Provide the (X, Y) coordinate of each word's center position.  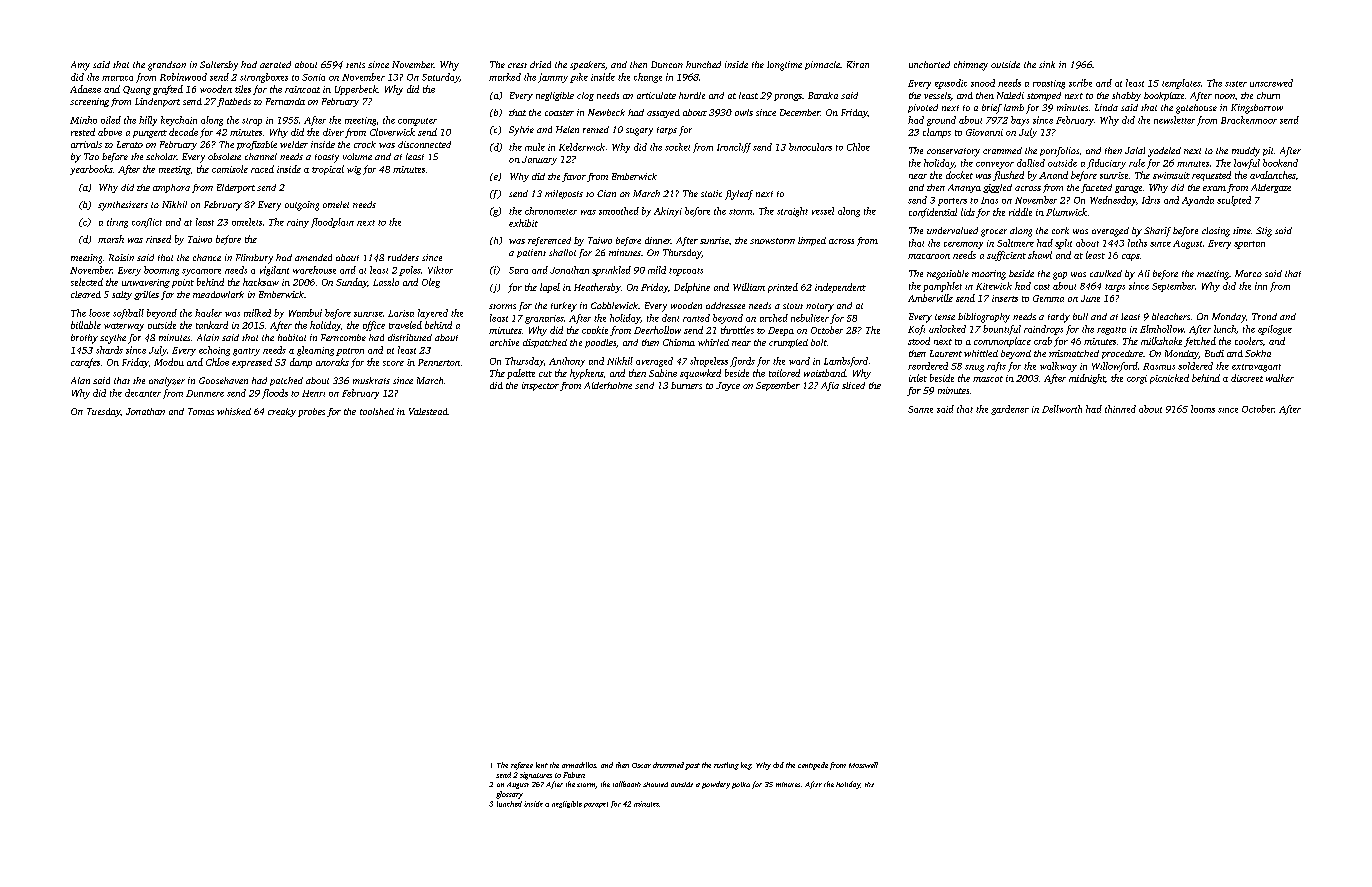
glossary (509, 795)
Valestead (428, 411)
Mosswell (863, 765)
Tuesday (103, 412)
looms (1203, 409)
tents (355, 65)
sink (1047, 64)
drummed (668, 765)
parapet (596, 805)
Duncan (667, 64)
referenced (549, 241)
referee (522, 766)
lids (968, 212)
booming (161, 271)
